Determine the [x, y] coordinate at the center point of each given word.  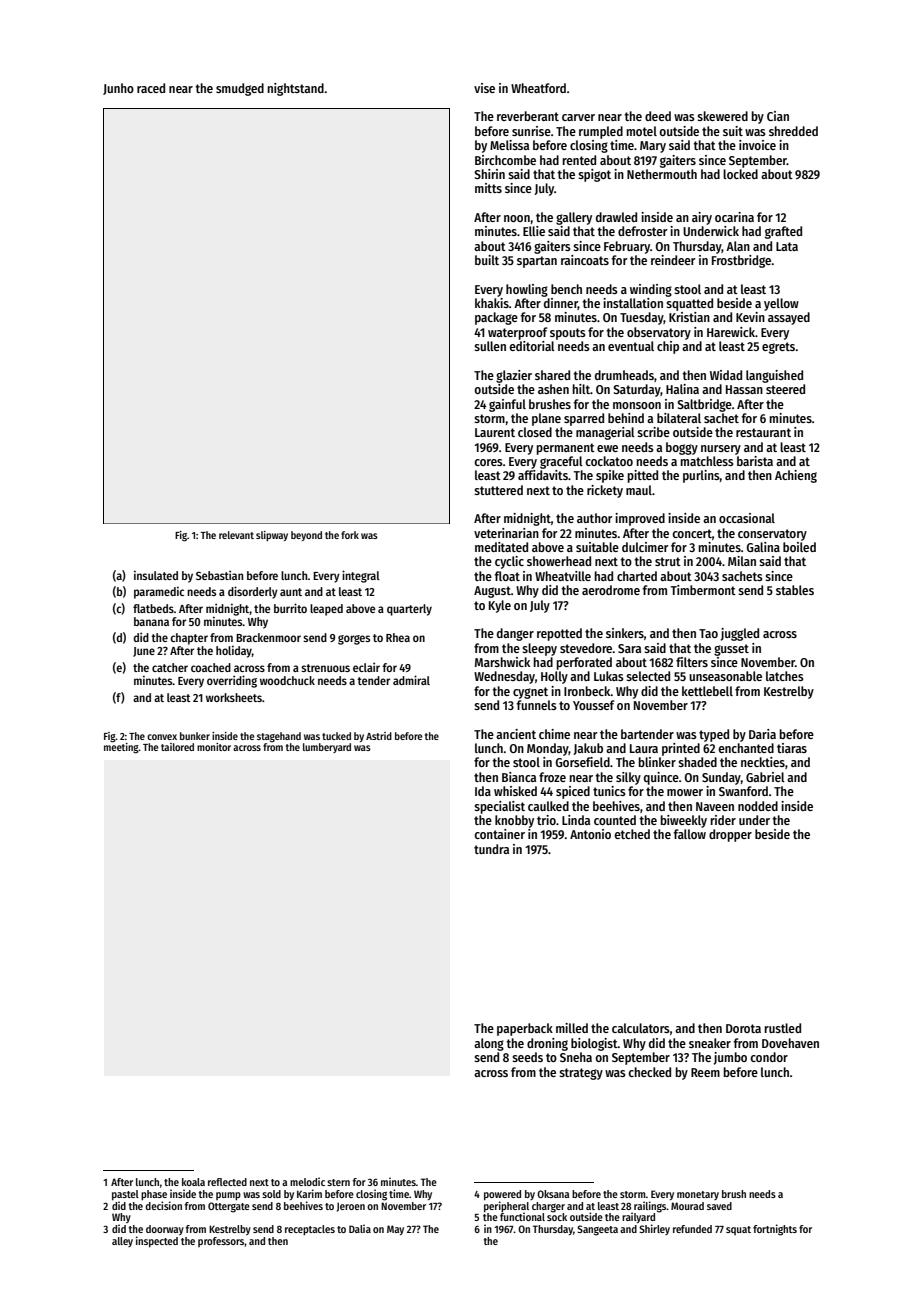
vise [484, 88]
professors [221, 1242]
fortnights [775, 1230]
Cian [778, 116]
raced [151, 88]
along [489, 1044]
